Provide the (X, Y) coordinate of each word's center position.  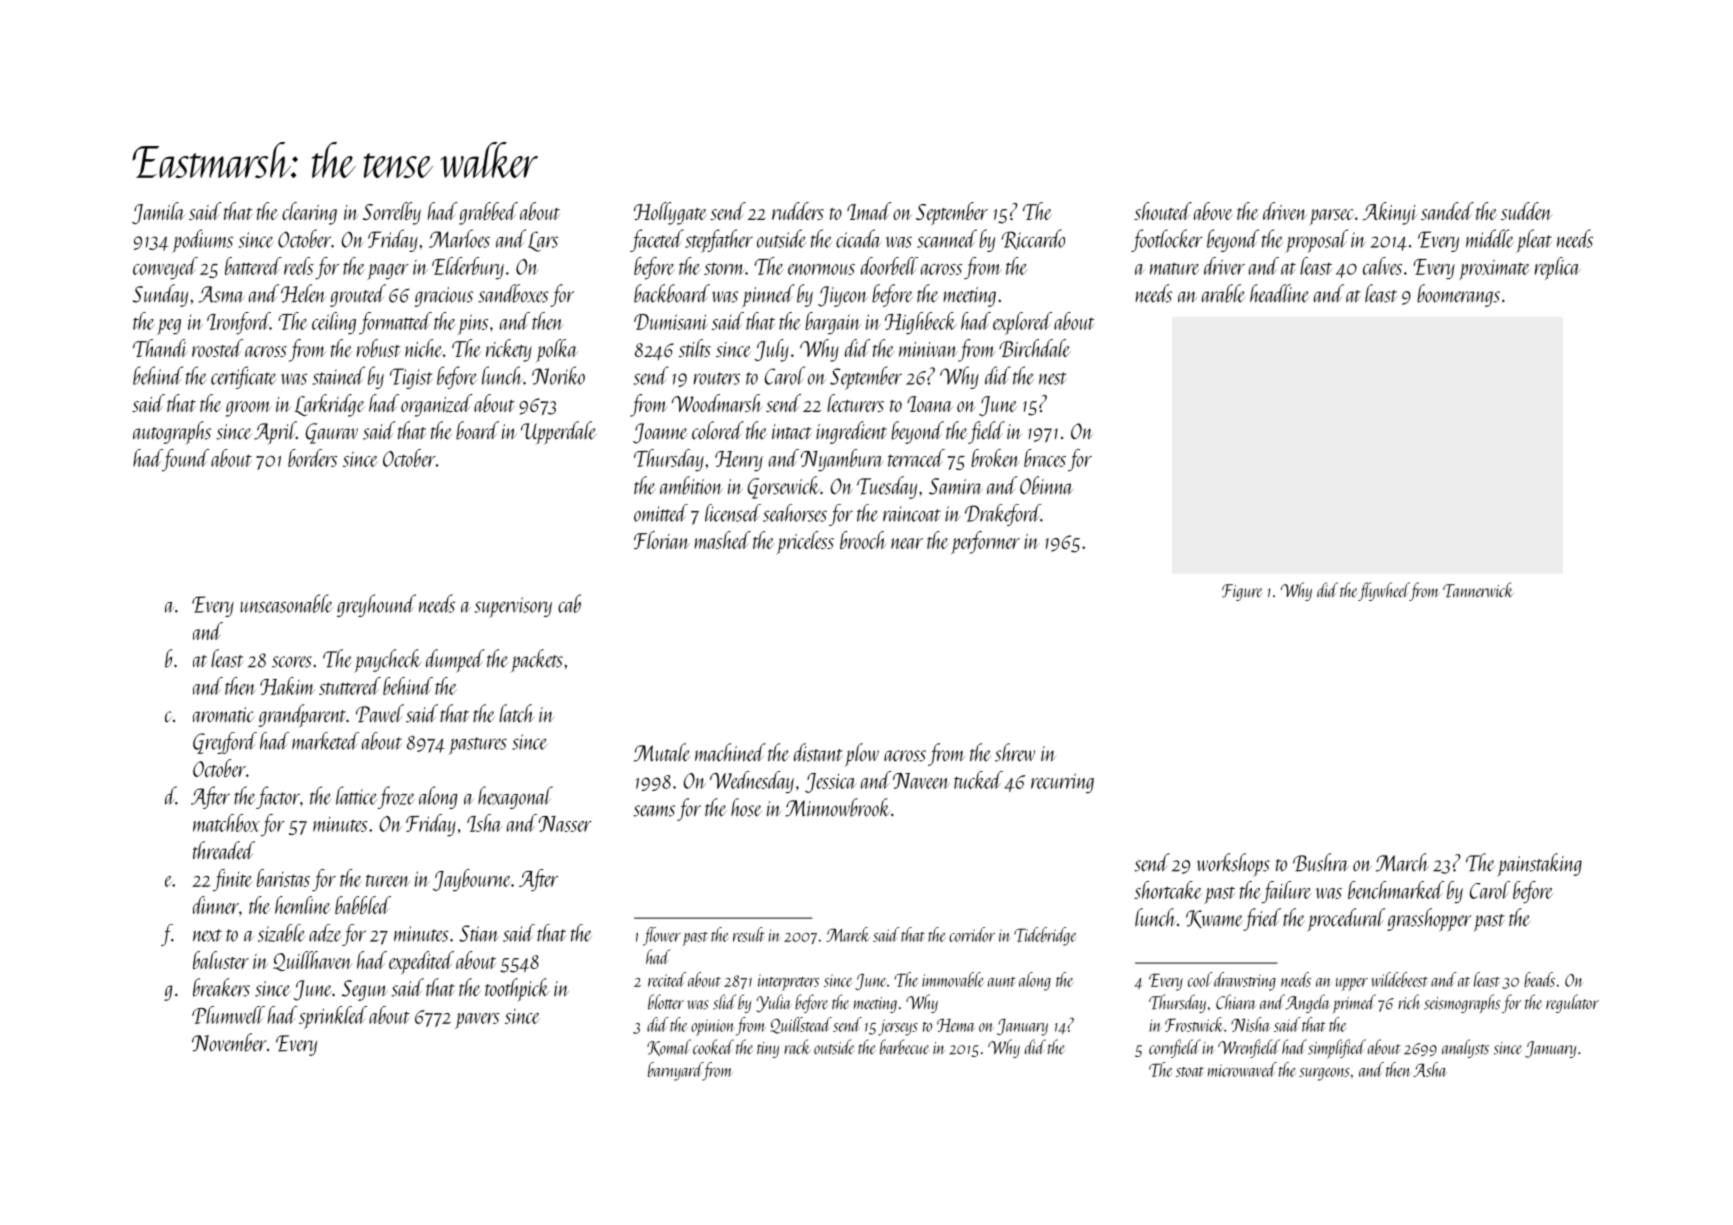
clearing (309, 213)
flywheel (1384, 591)
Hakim (287, 686)
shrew (1015, 752)
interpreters (788, 982)
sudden (1526, 211)
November (229, 1042)
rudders (798, 211)
